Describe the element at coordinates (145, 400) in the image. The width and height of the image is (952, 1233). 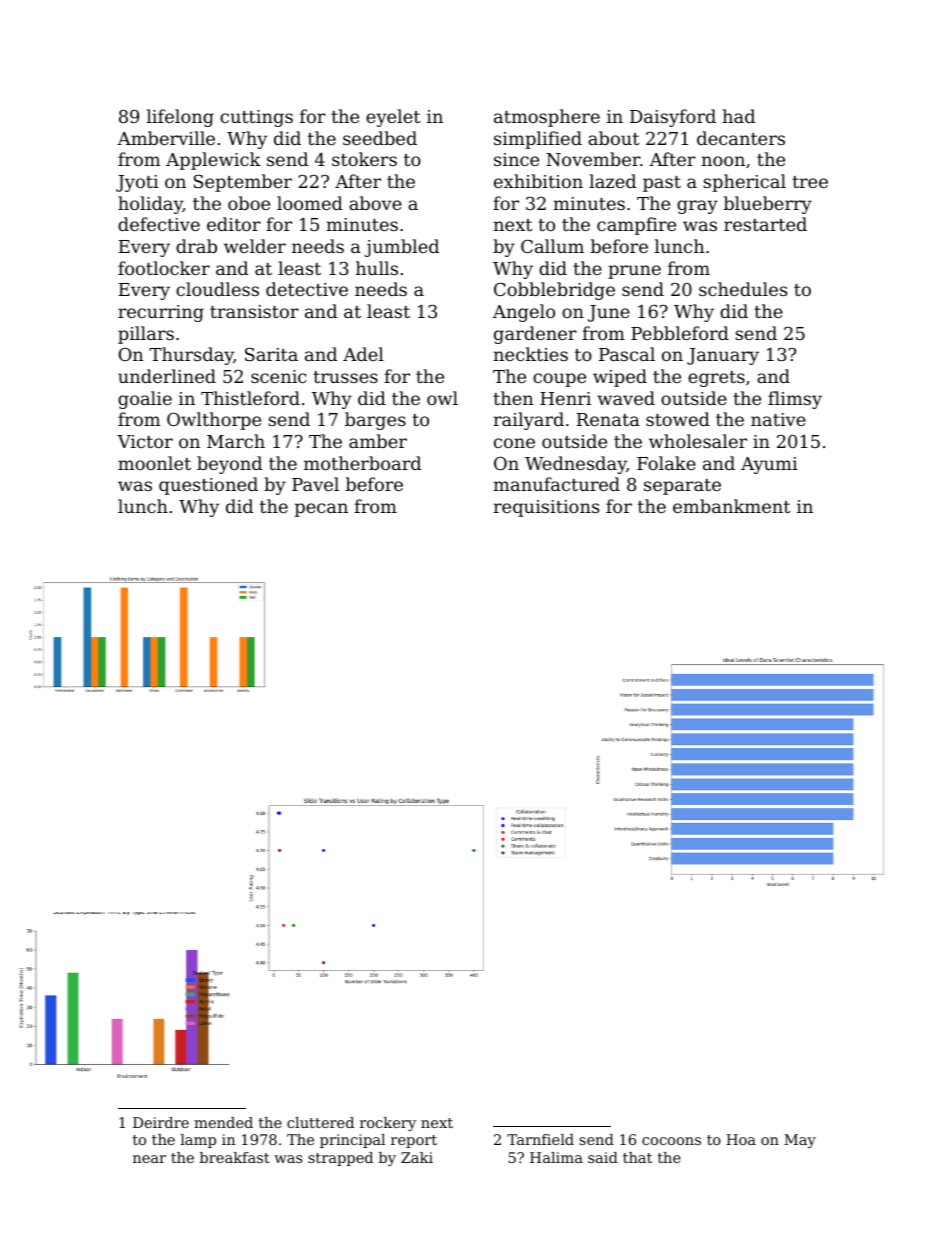
I see `goalie` at that location.
